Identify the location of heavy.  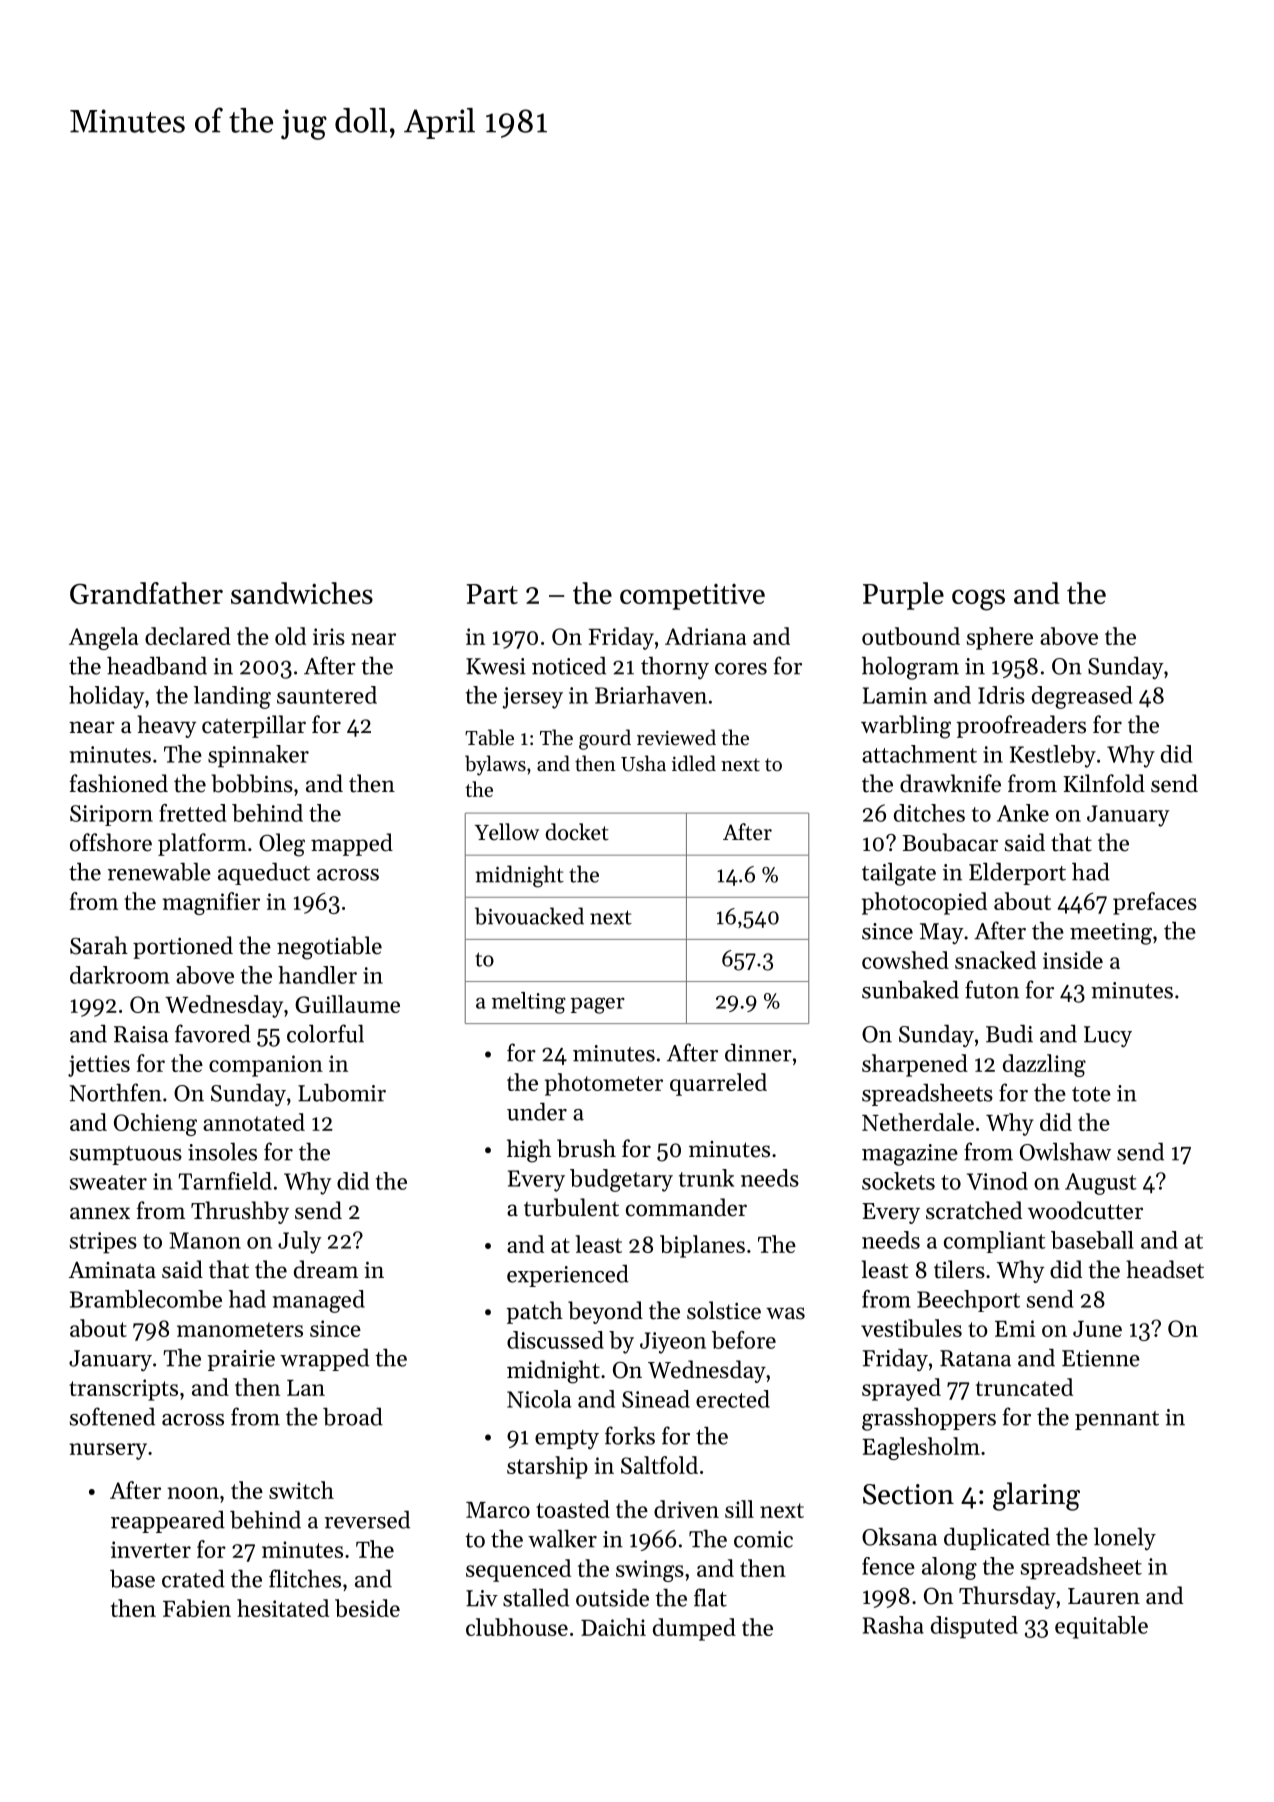
(167, 726).
